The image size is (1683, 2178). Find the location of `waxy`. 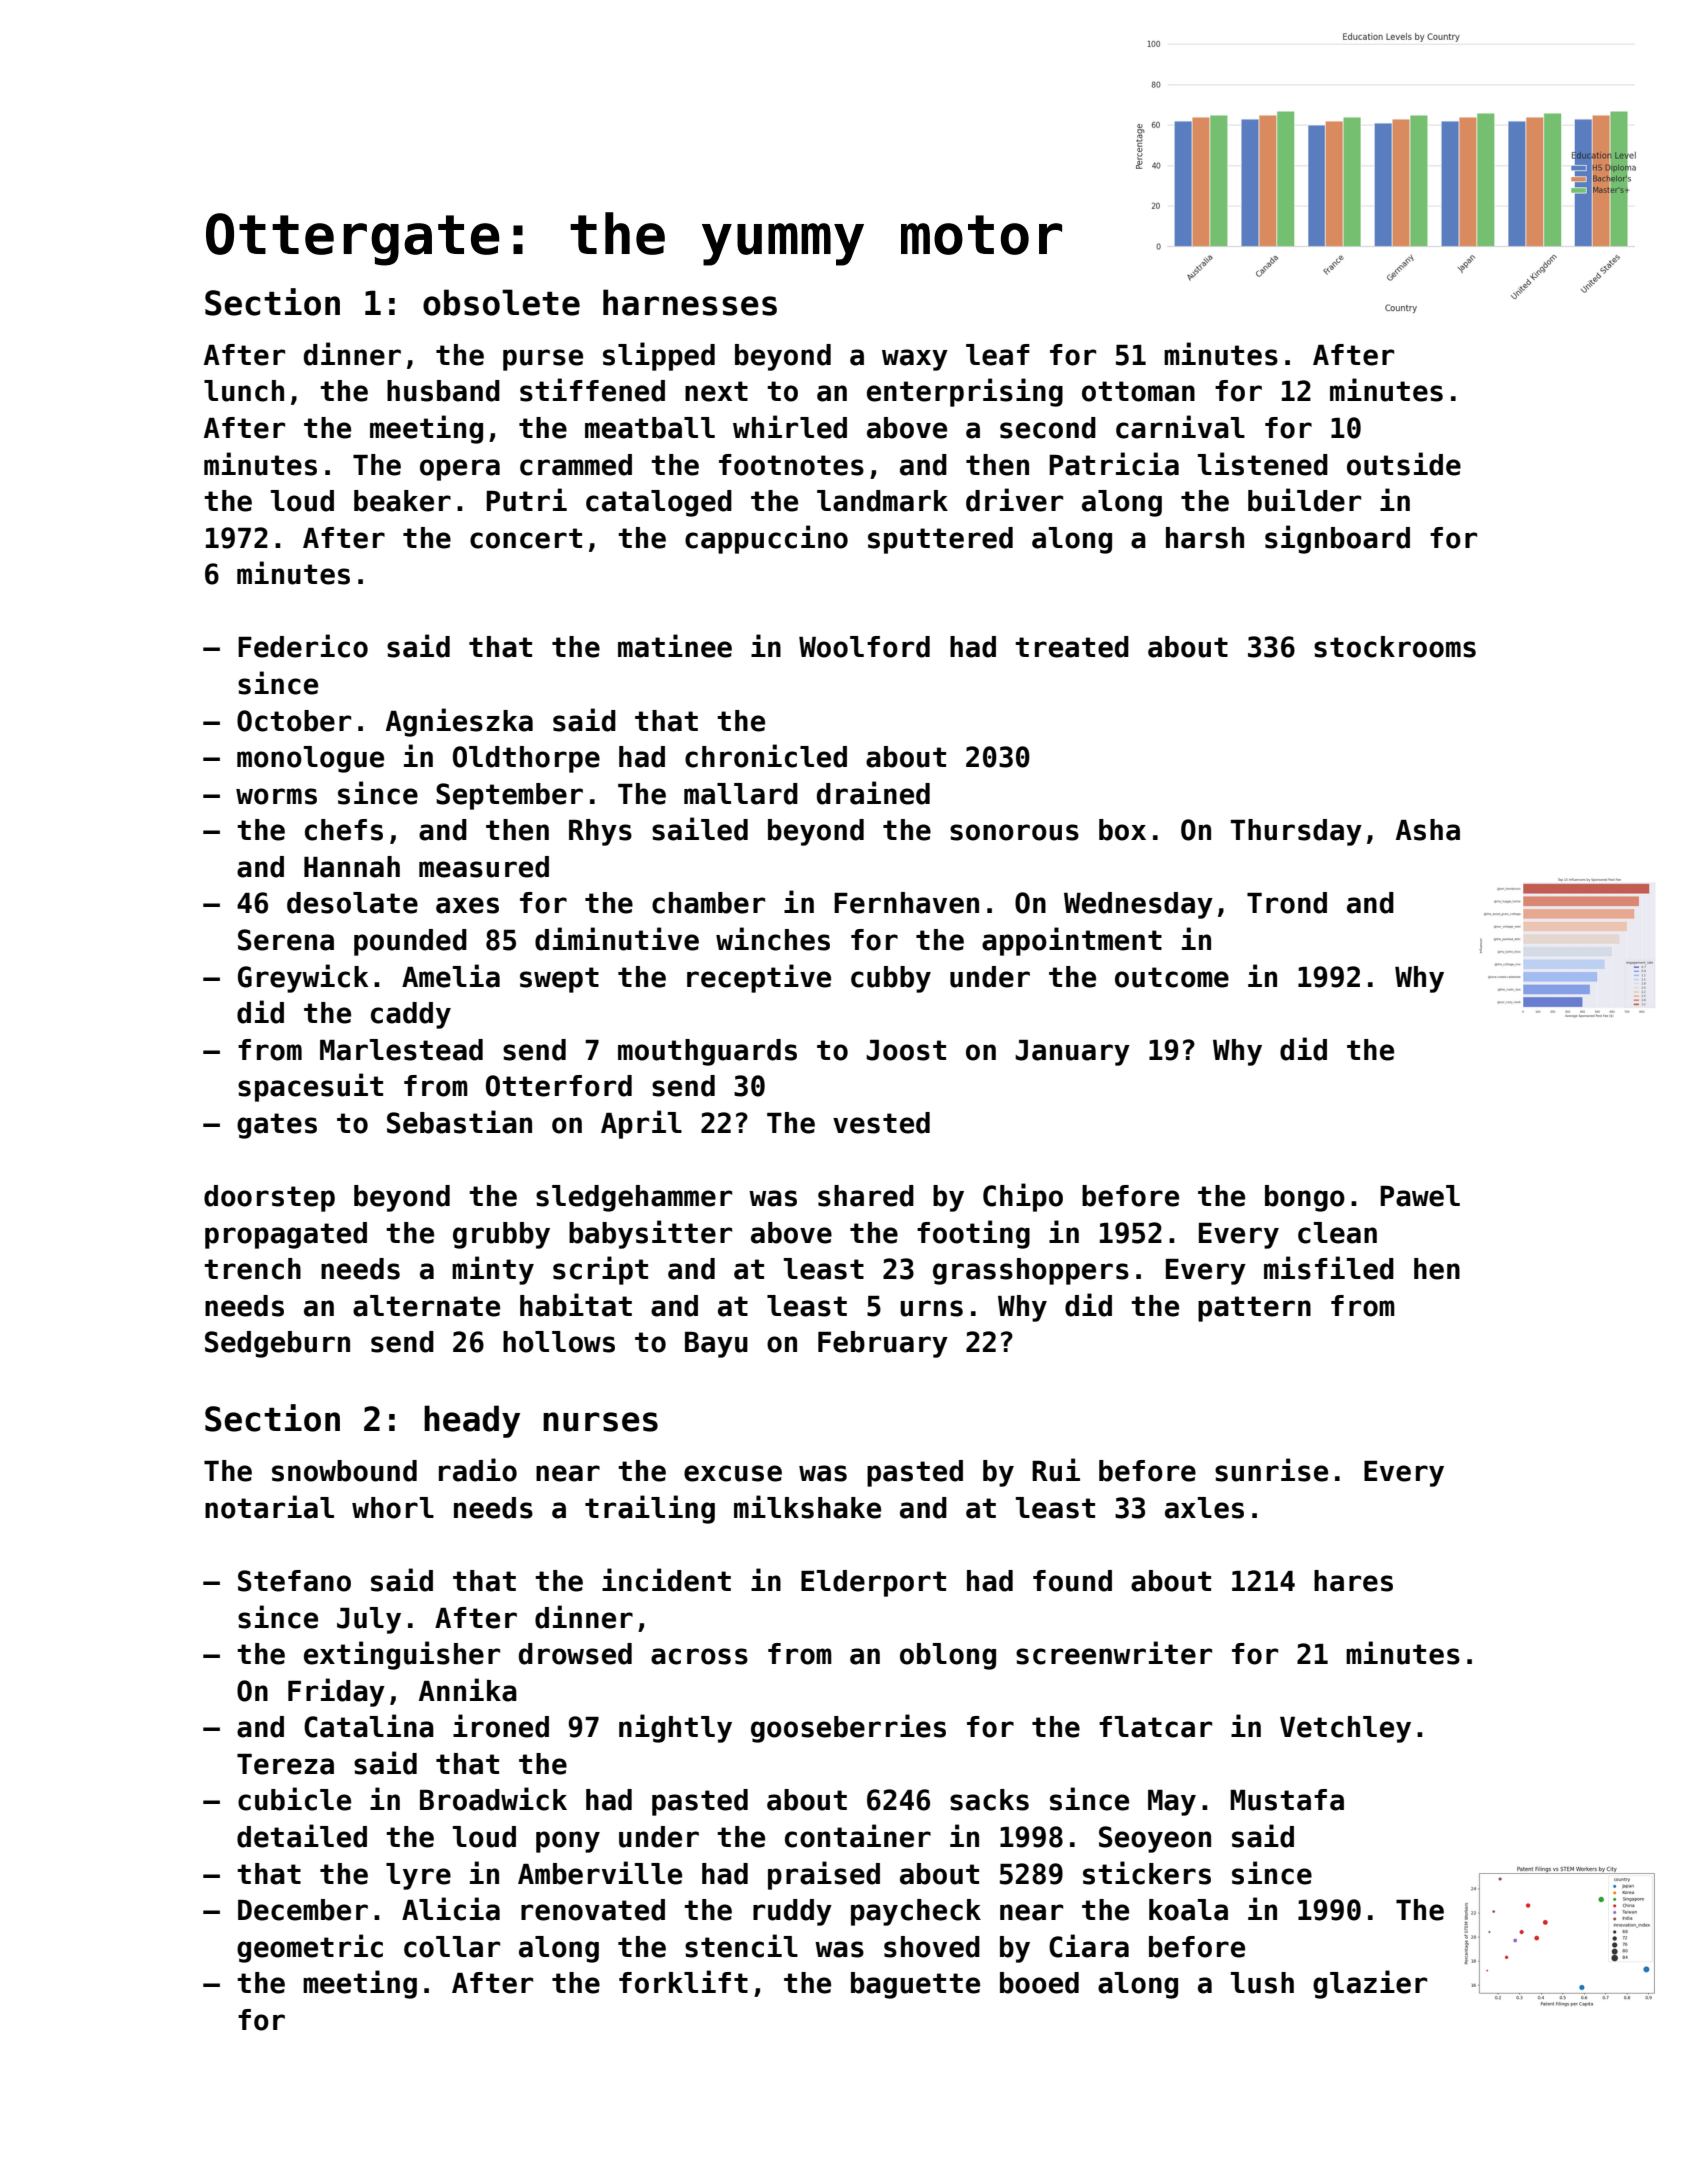

waxy is located at coordinates (915, 360).
